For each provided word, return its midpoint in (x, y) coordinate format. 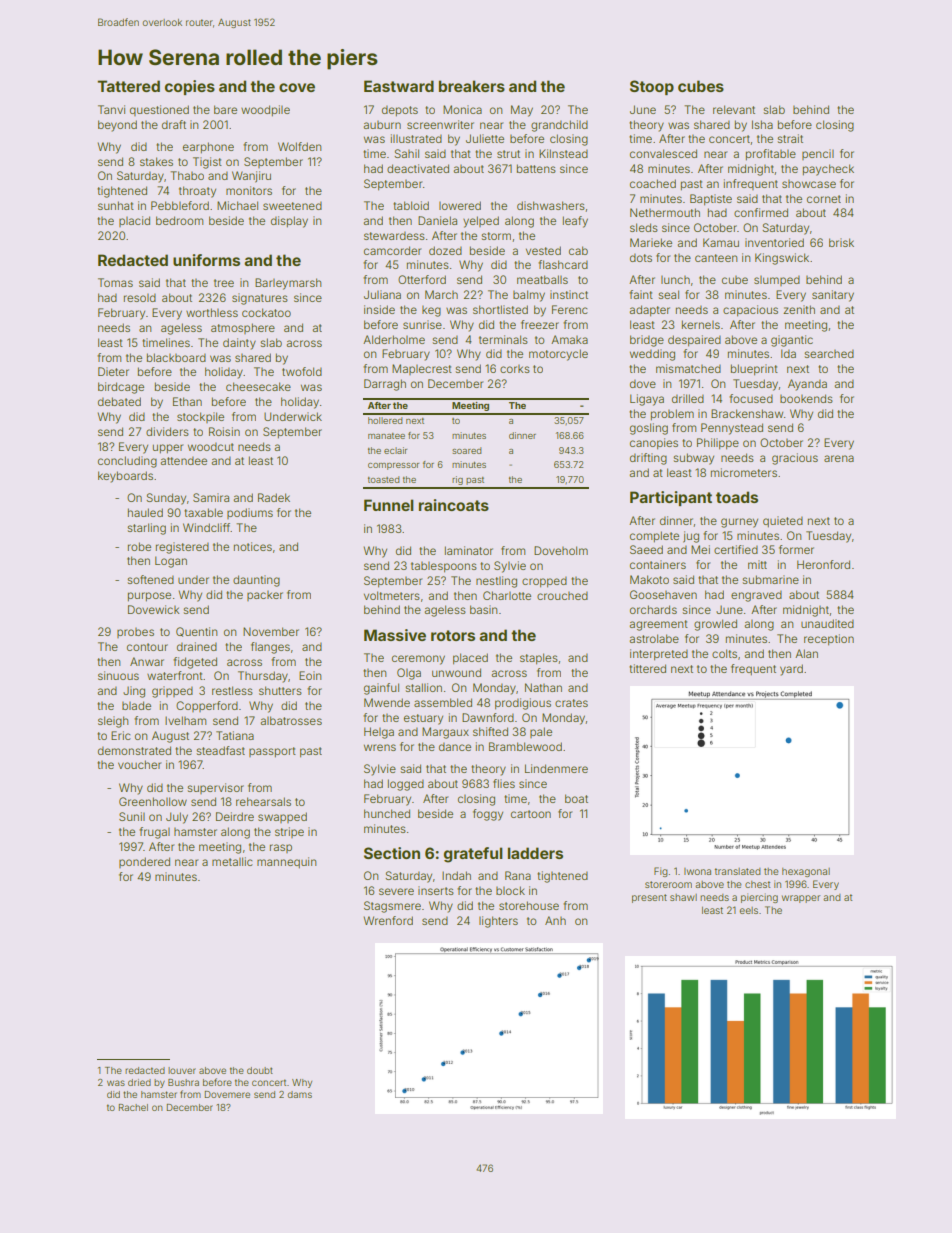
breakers (472, 86)
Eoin (310, 675)
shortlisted (500, 309)
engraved (756, 596)
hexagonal (806, 872)
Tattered (128, 86)
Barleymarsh (288, 284)
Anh (555, 920)
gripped (172, 692)
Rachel (133, 1107)
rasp (281, 848)
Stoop (652, 87)
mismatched (688, 368)
